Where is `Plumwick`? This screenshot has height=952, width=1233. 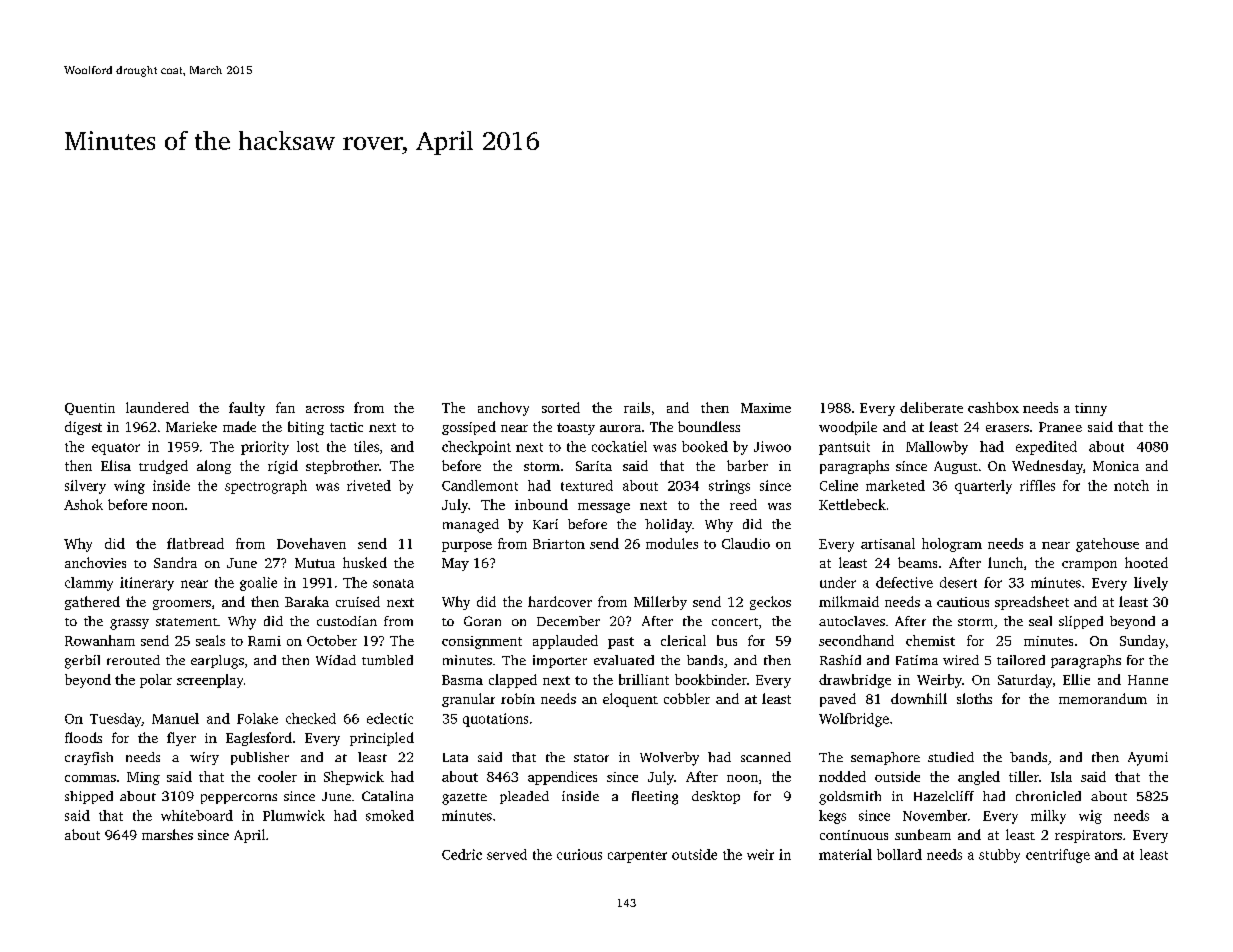 Plumwick is located at coordinates (294, 815).
